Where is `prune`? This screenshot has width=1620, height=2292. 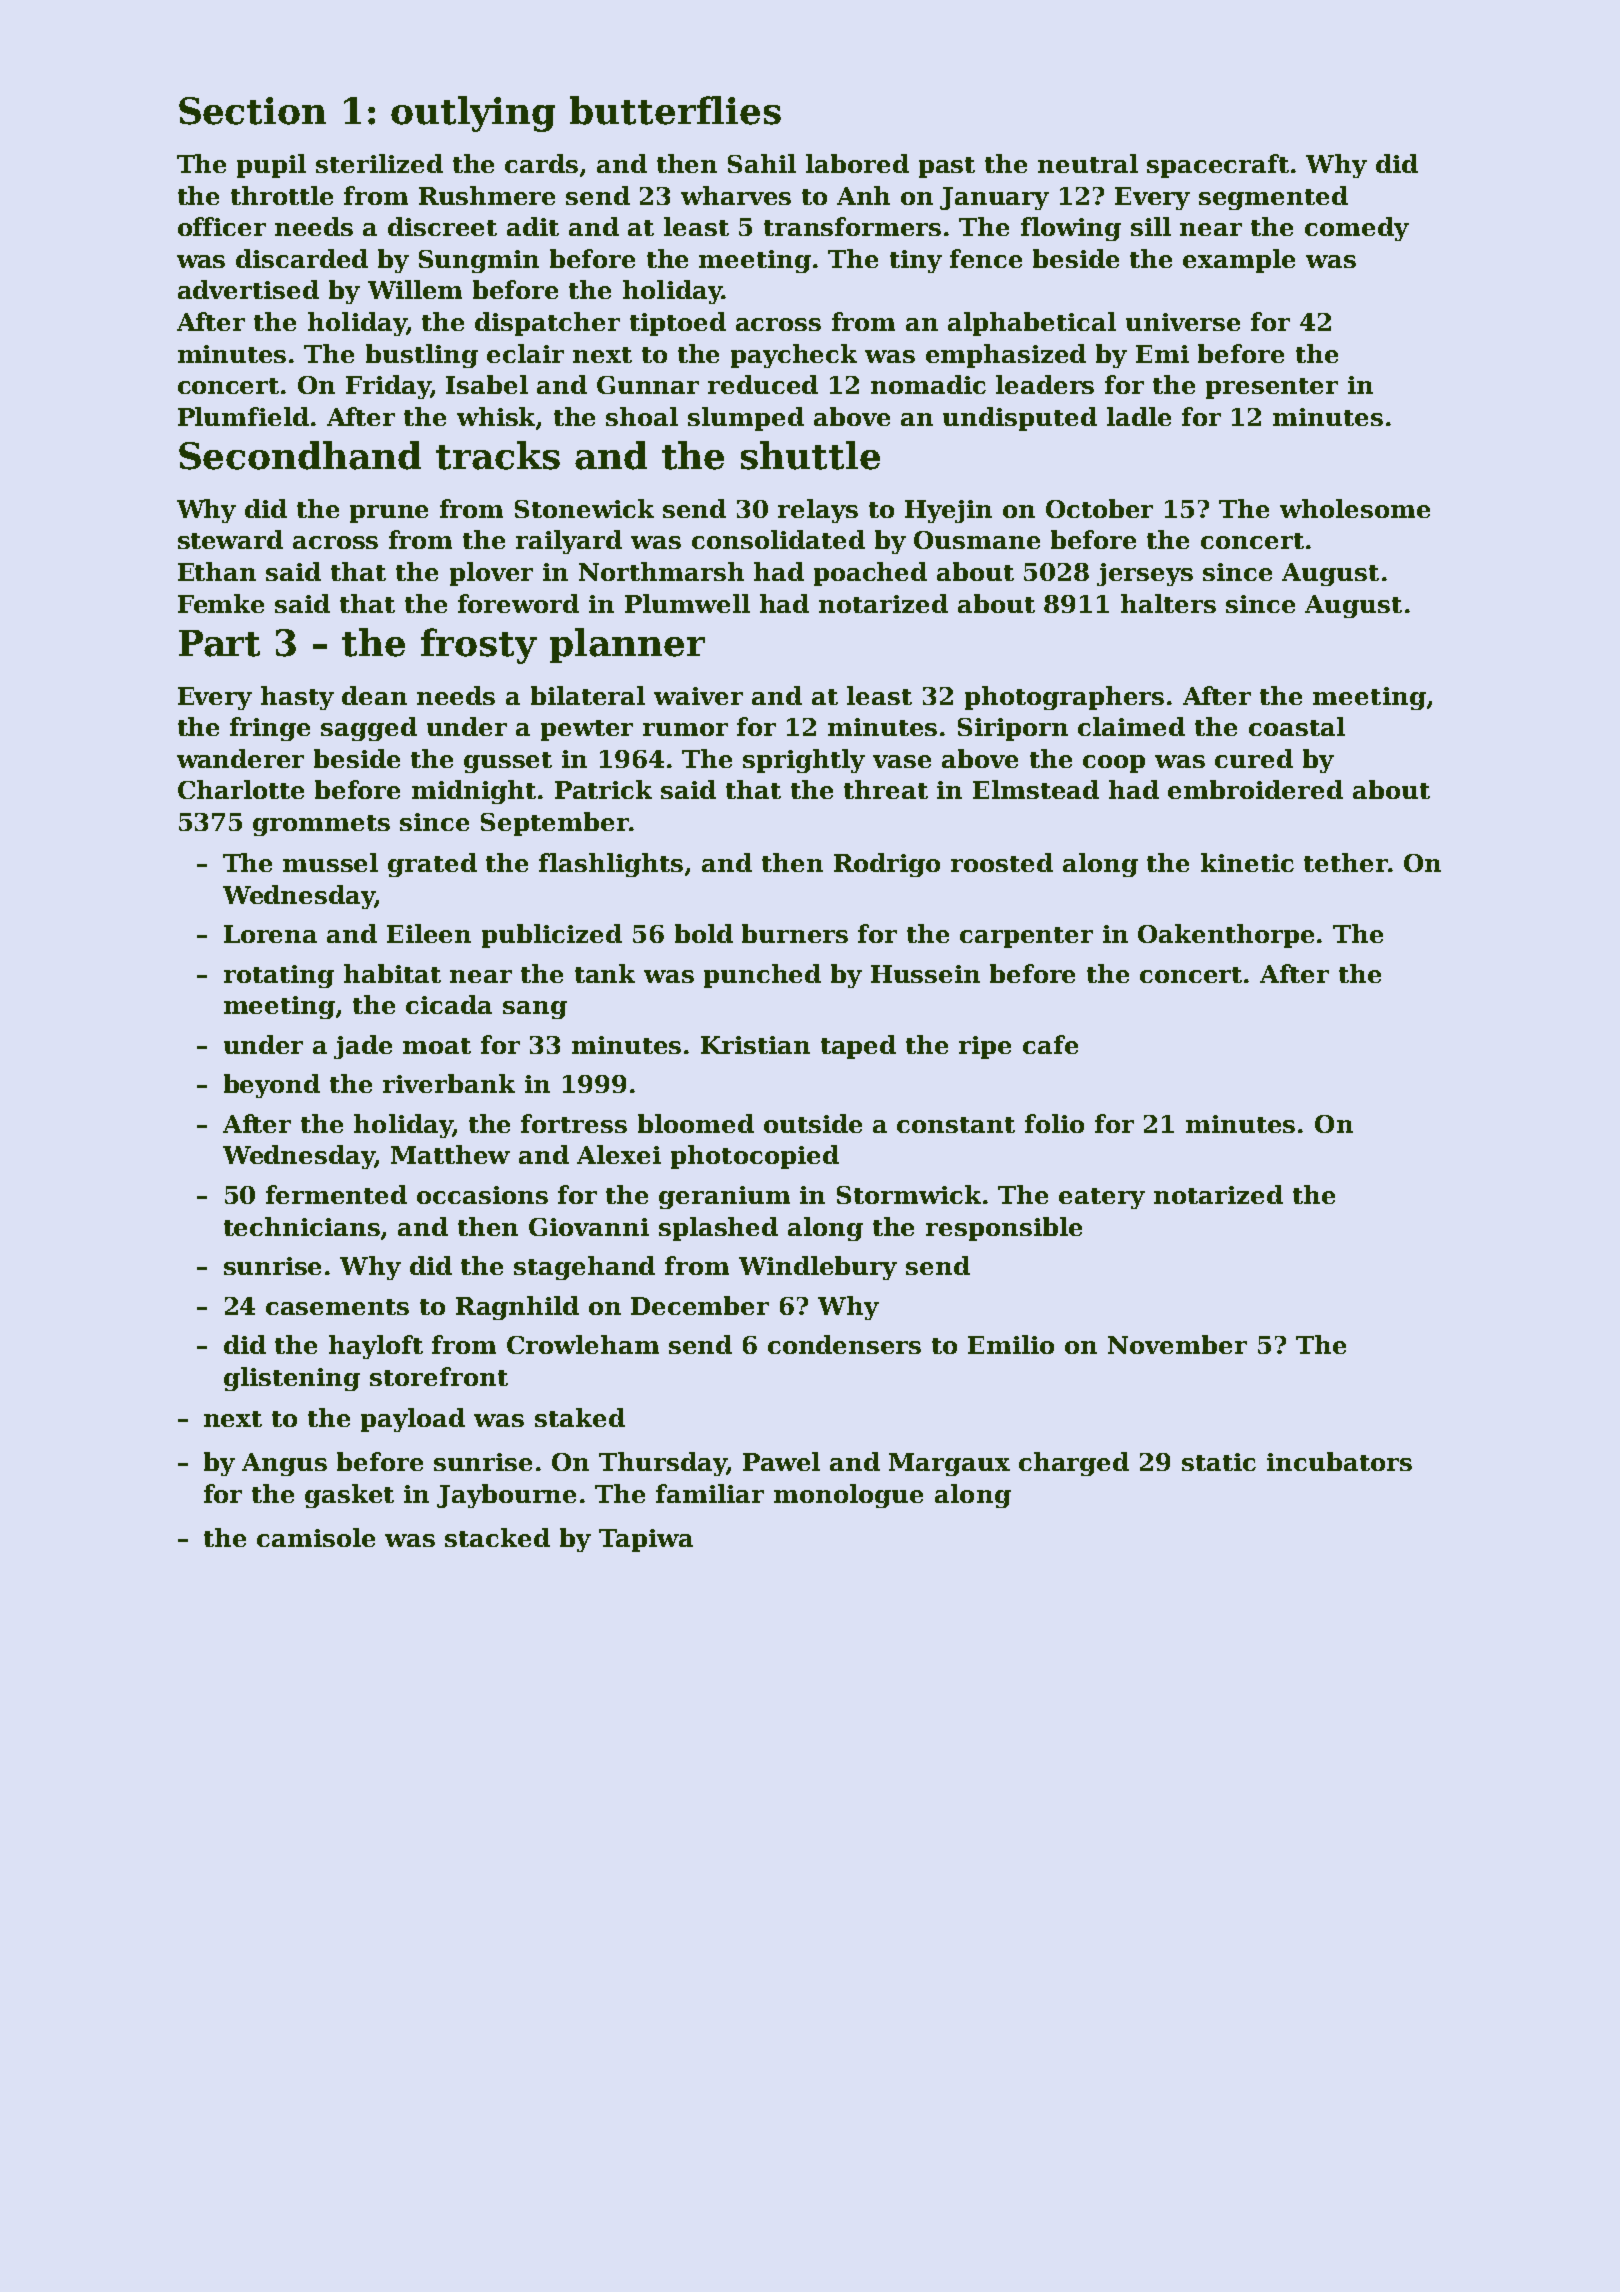 prune is located at coordinates (389, 514).
